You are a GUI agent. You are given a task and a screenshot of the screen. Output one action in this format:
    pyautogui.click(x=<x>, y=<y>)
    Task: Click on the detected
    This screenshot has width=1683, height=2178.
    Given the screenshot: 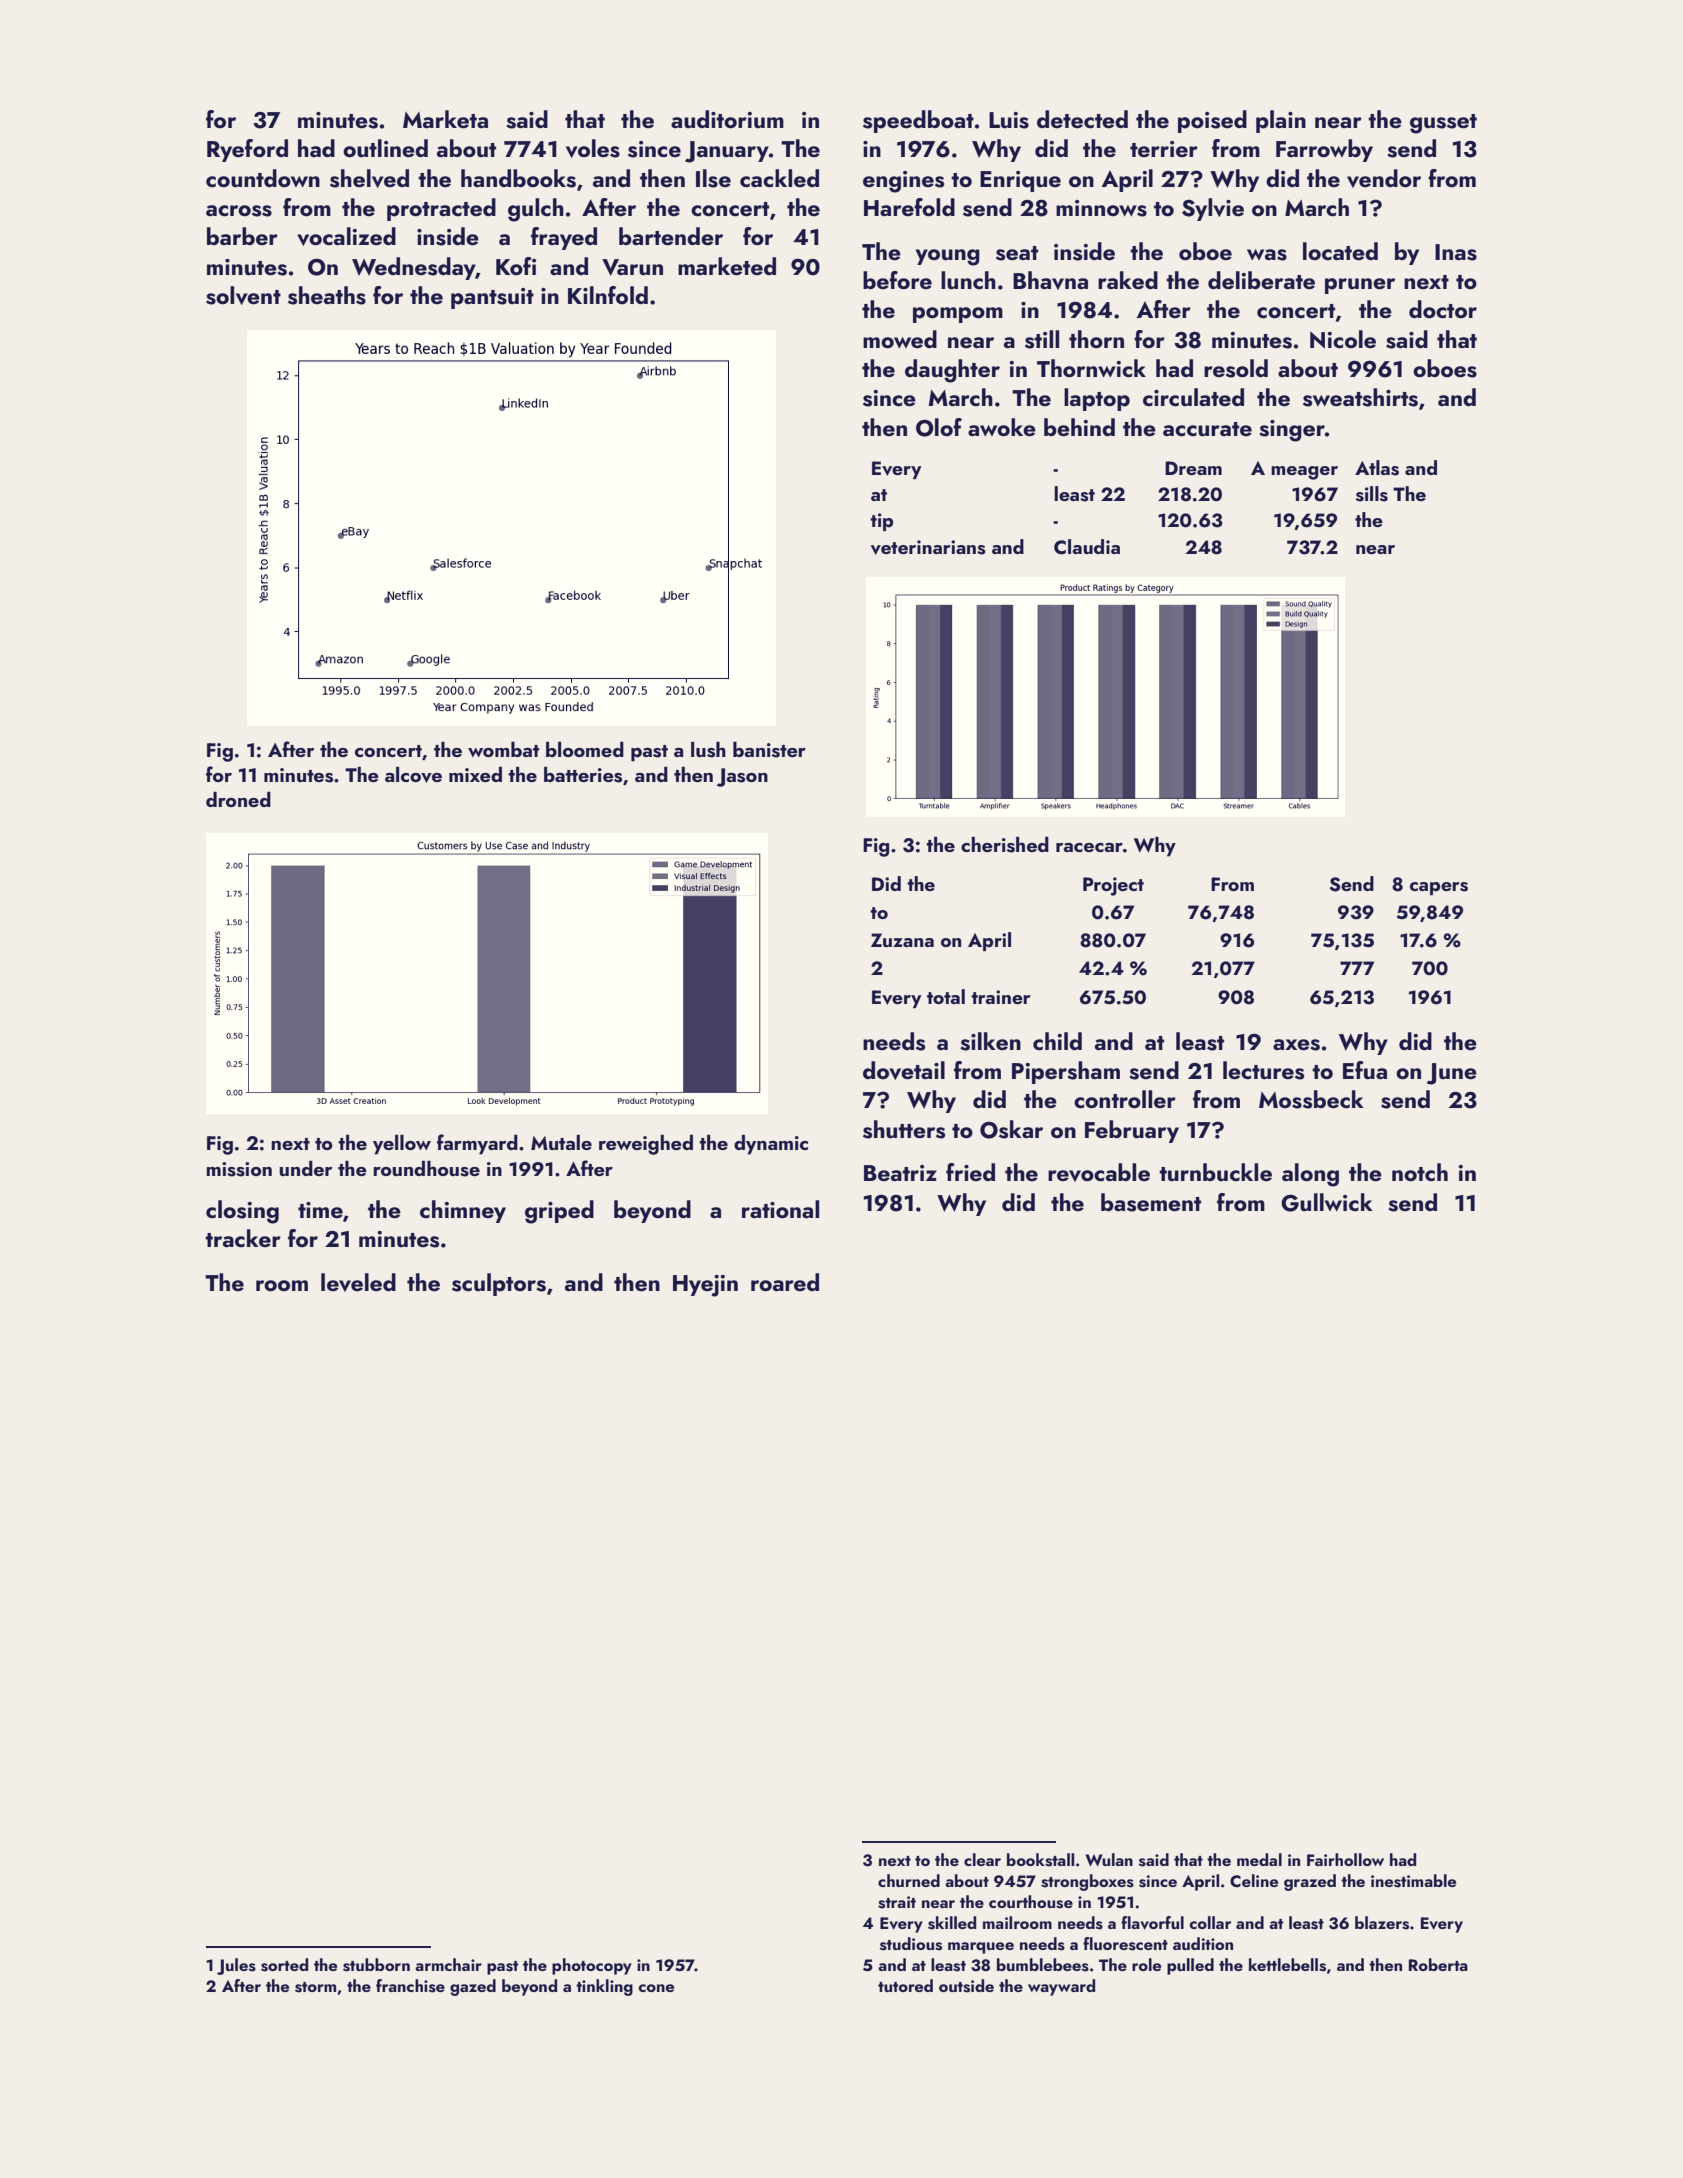 What is the action you would take?
    pyautogui.click(x=1082, y=119)
